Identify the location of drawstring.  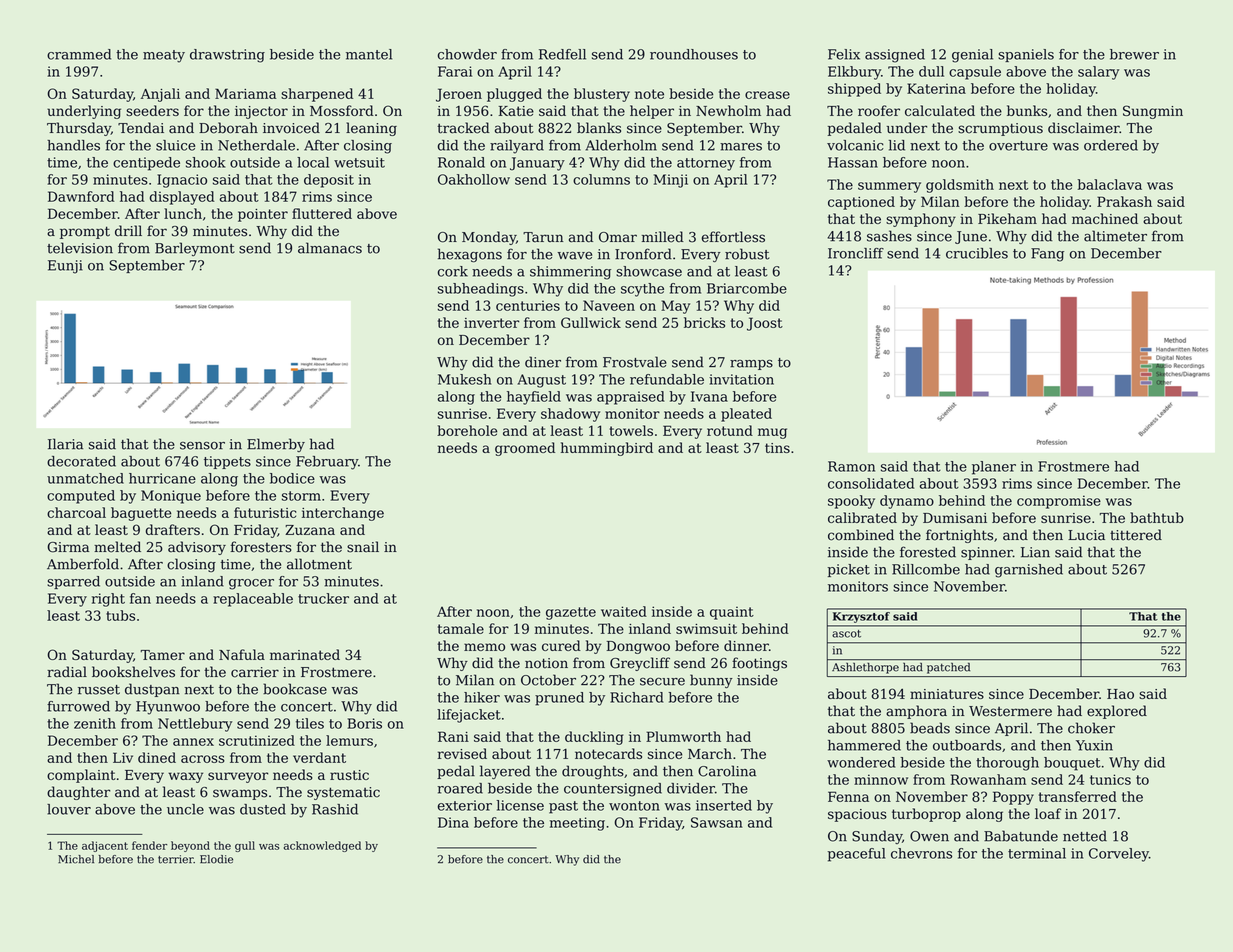
(227, 56).
